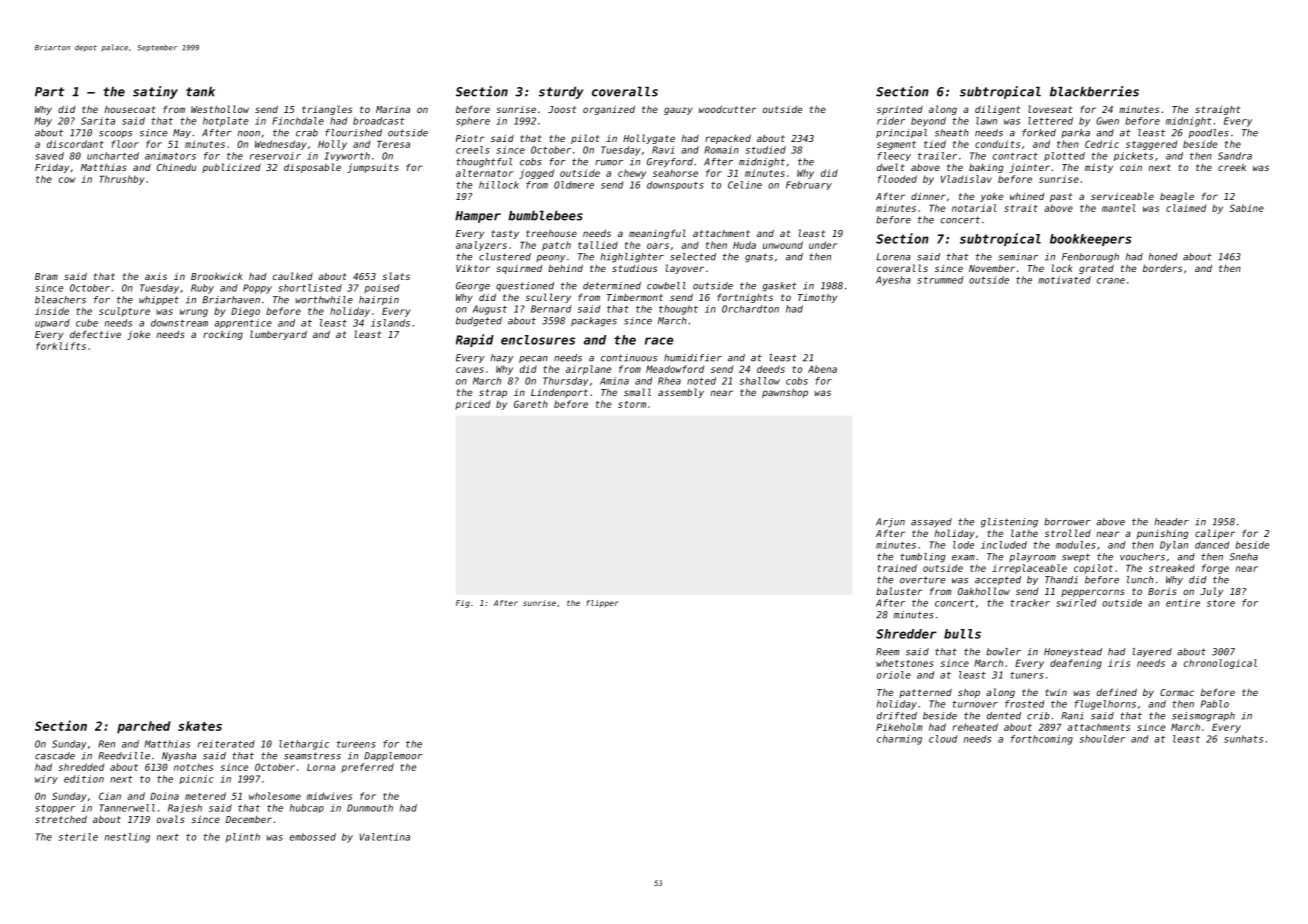  What do you see at coordinates (1042, 740) in the document?
I see `forthcoming` at bounding box center [1042, 740].
